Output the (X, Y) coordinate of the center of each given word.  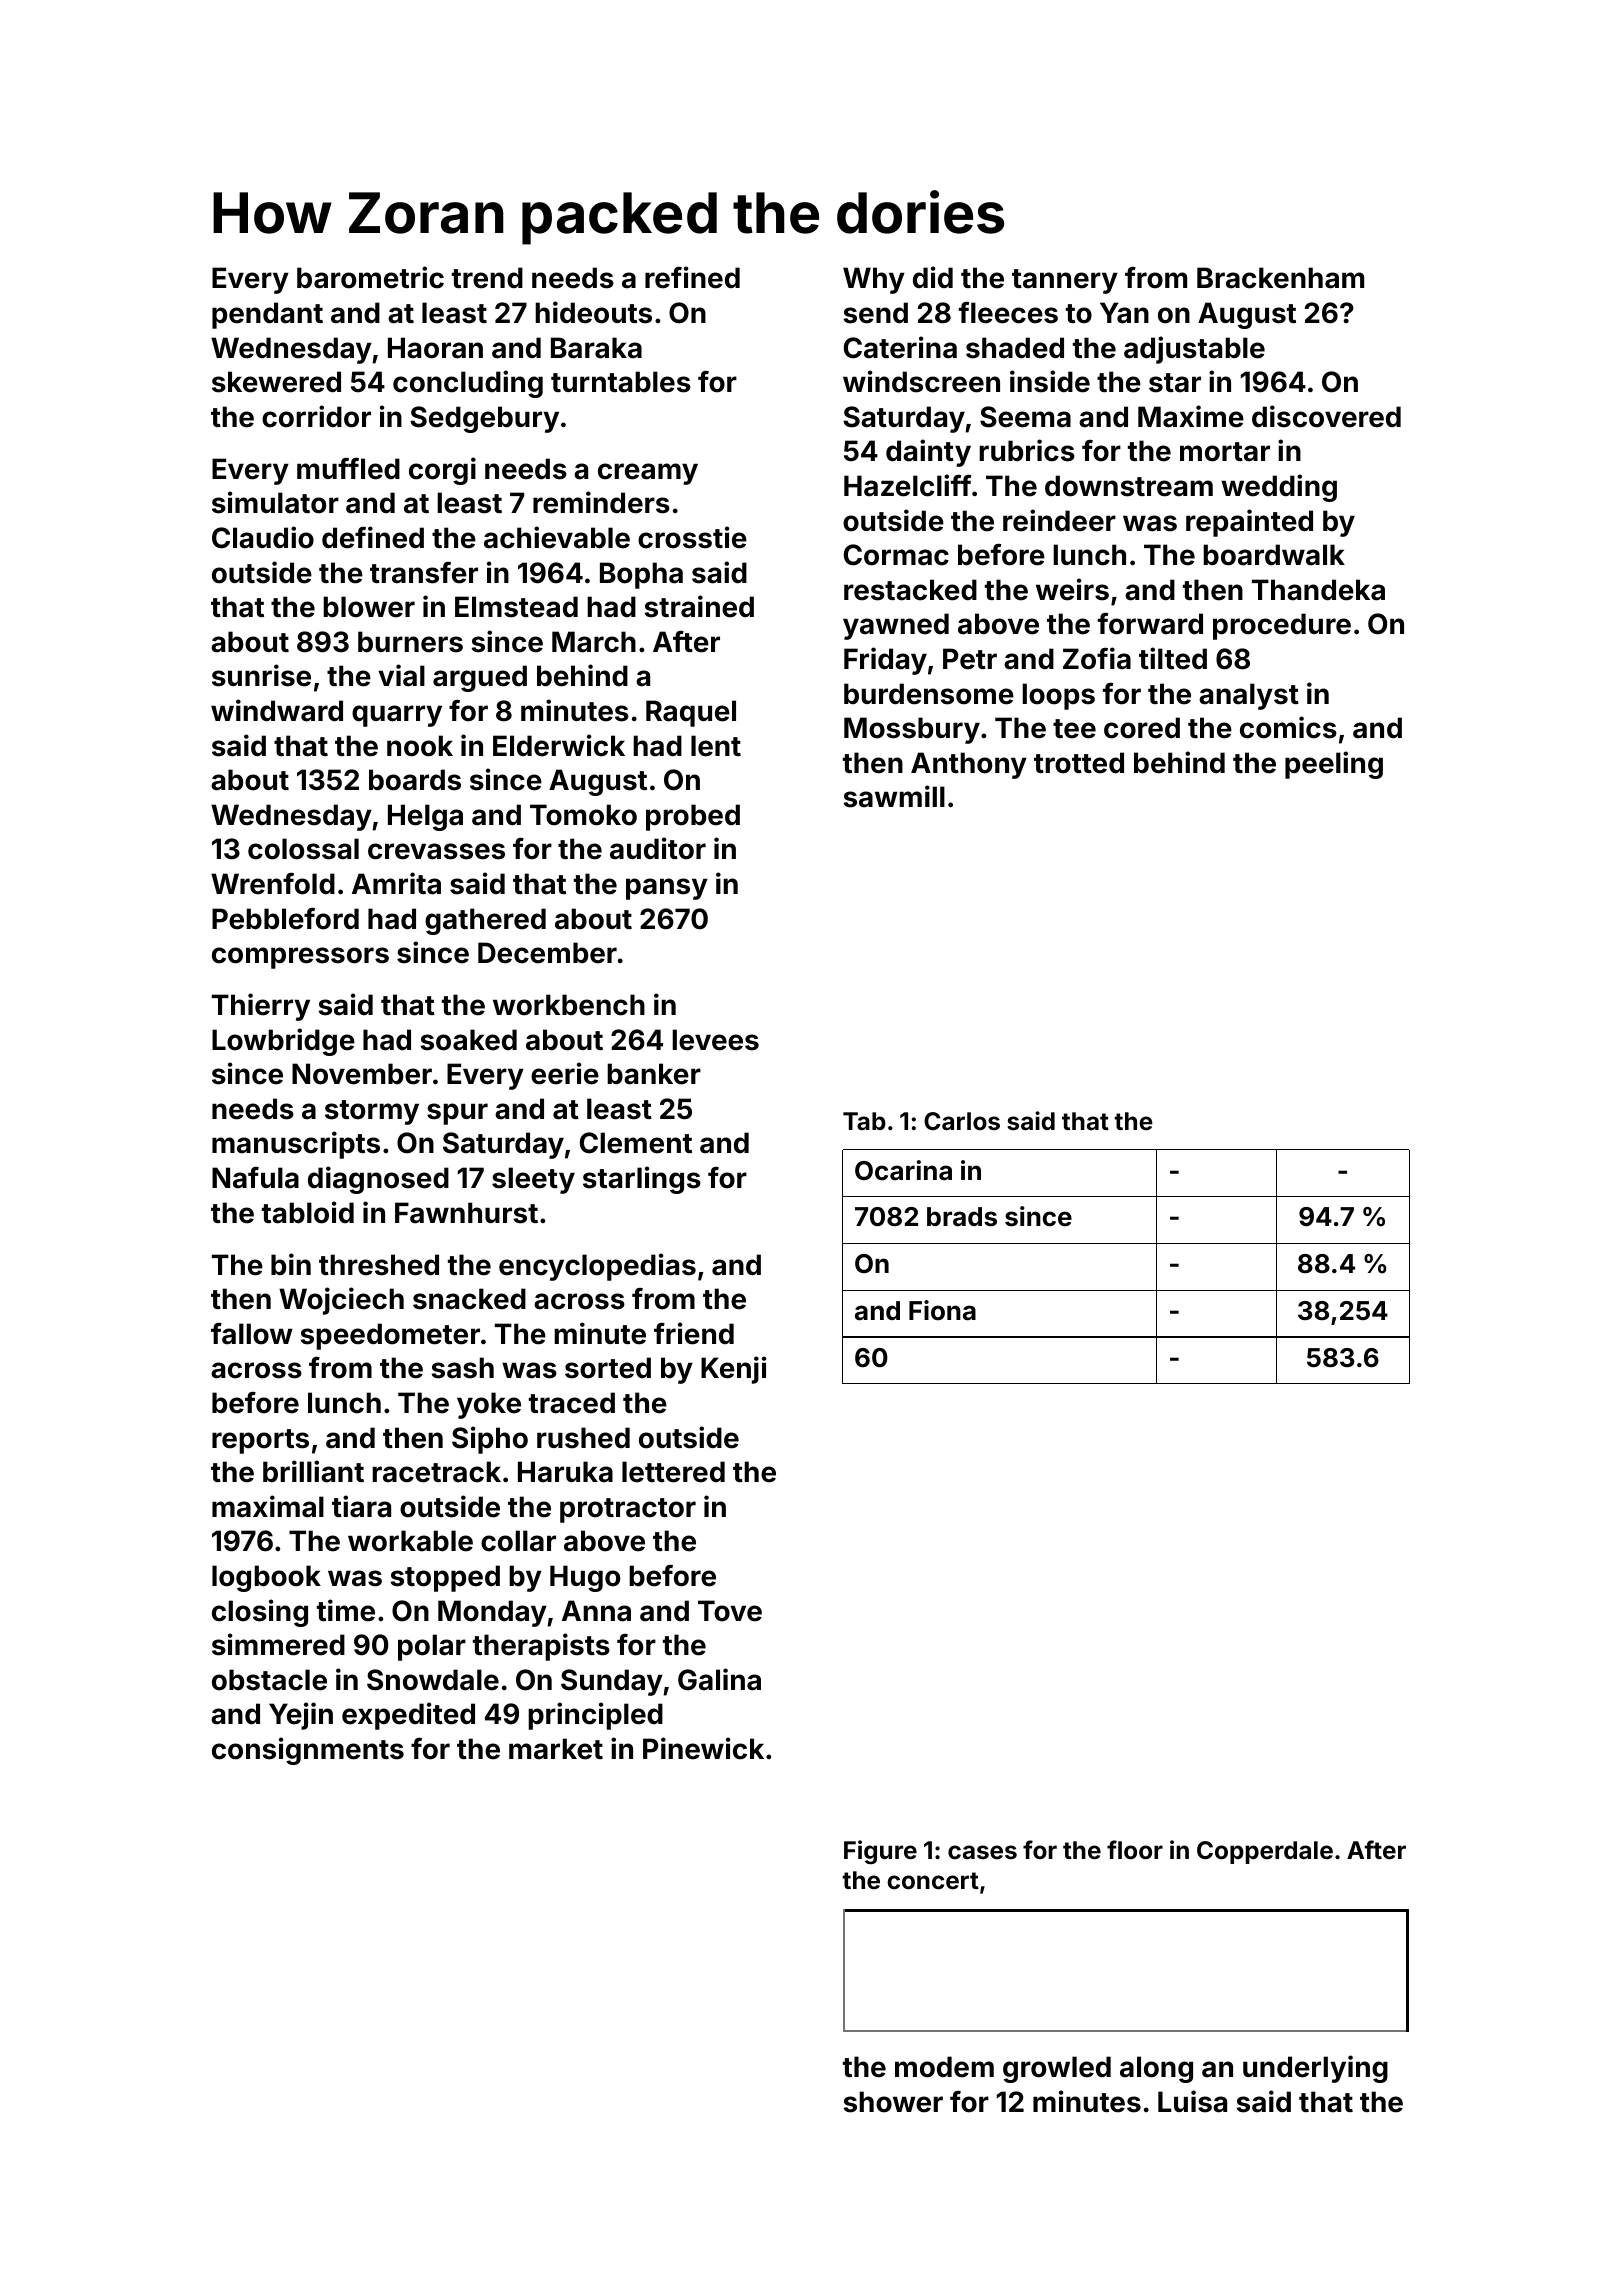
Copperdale (1265, 1852)
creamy (648, 474)
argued (480, 678)
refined (692, 277)
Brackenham (1280, 278)
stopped (445, 1578)
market (556, 1749)
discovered (1326, 416)
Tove (730, 1611)
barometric (370, 277)
